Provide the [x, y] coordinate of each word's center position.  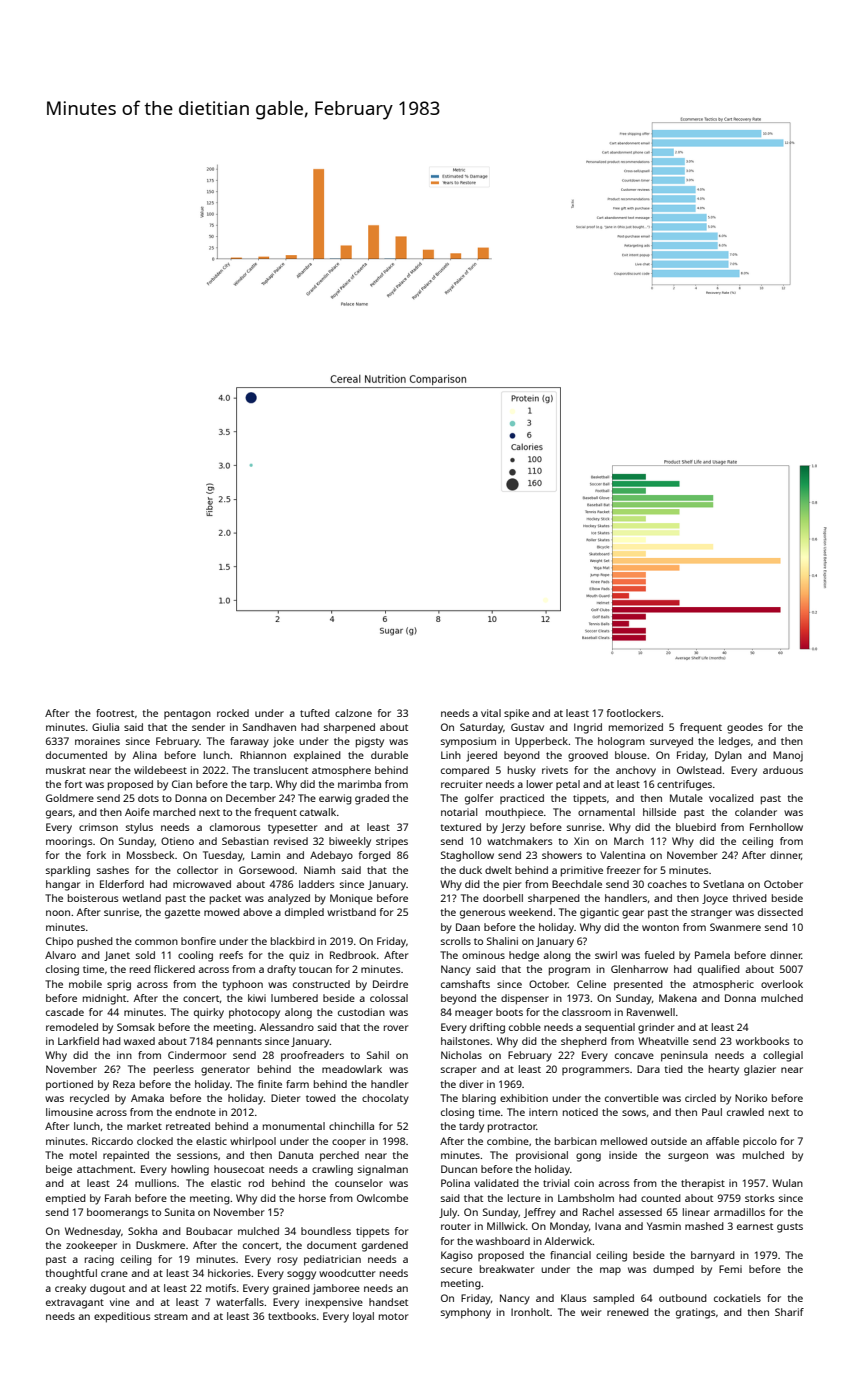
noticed [580, 1112]
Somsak [136, 1027]
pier [512, 885]
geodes [745, 728]
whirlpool [253, 1142]
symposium [468, 742]
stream [171, 1316]
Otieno [177, 841]
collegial [783, 1056]
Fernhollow [776, 827]
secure [456, 1270]
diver [471, 1084]
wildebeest [160, 770]
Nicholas [461, 1055]
